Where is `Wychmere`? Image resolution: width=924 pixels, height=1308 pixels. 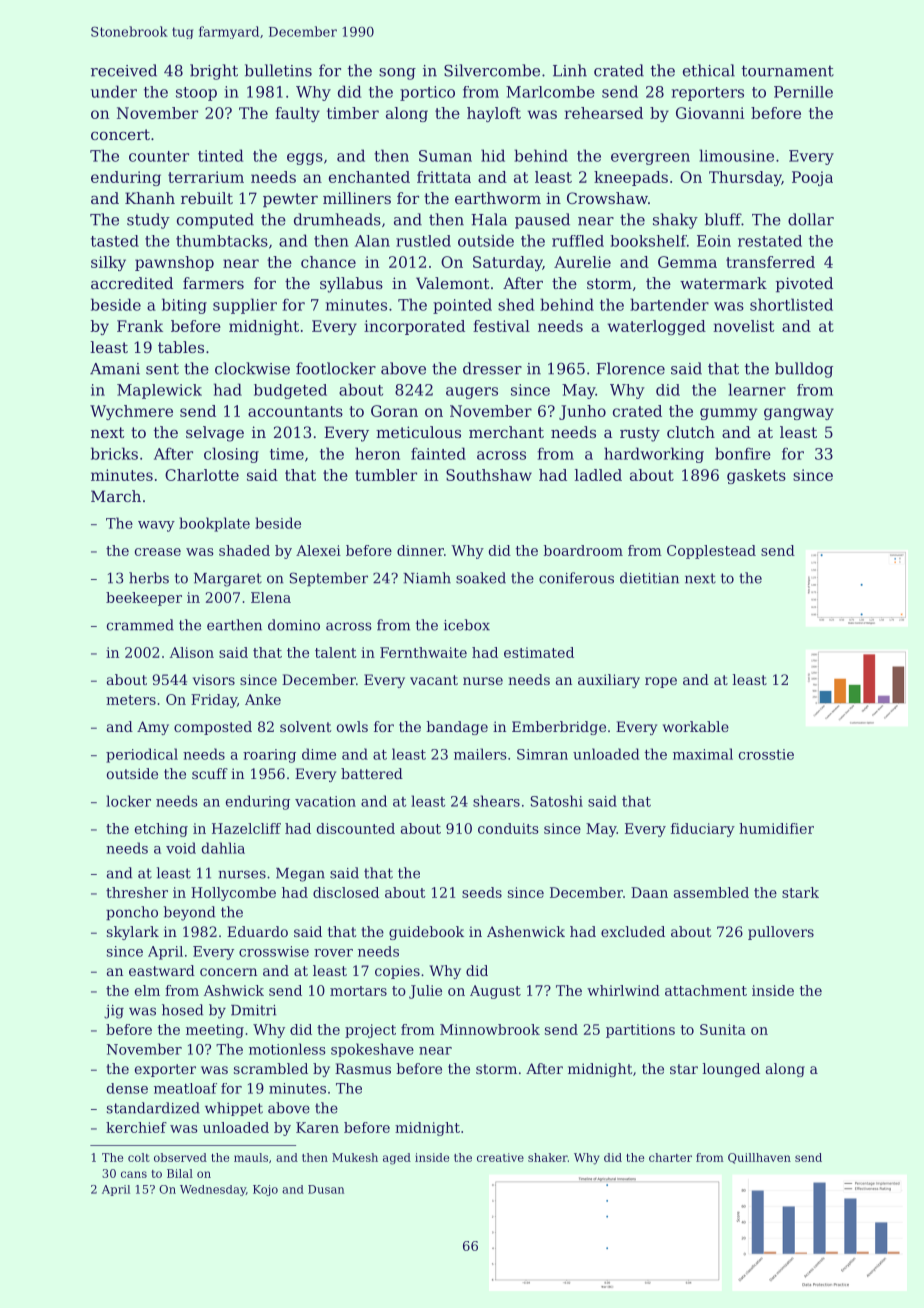 Wychmere is located at coordinates (131, 412).
